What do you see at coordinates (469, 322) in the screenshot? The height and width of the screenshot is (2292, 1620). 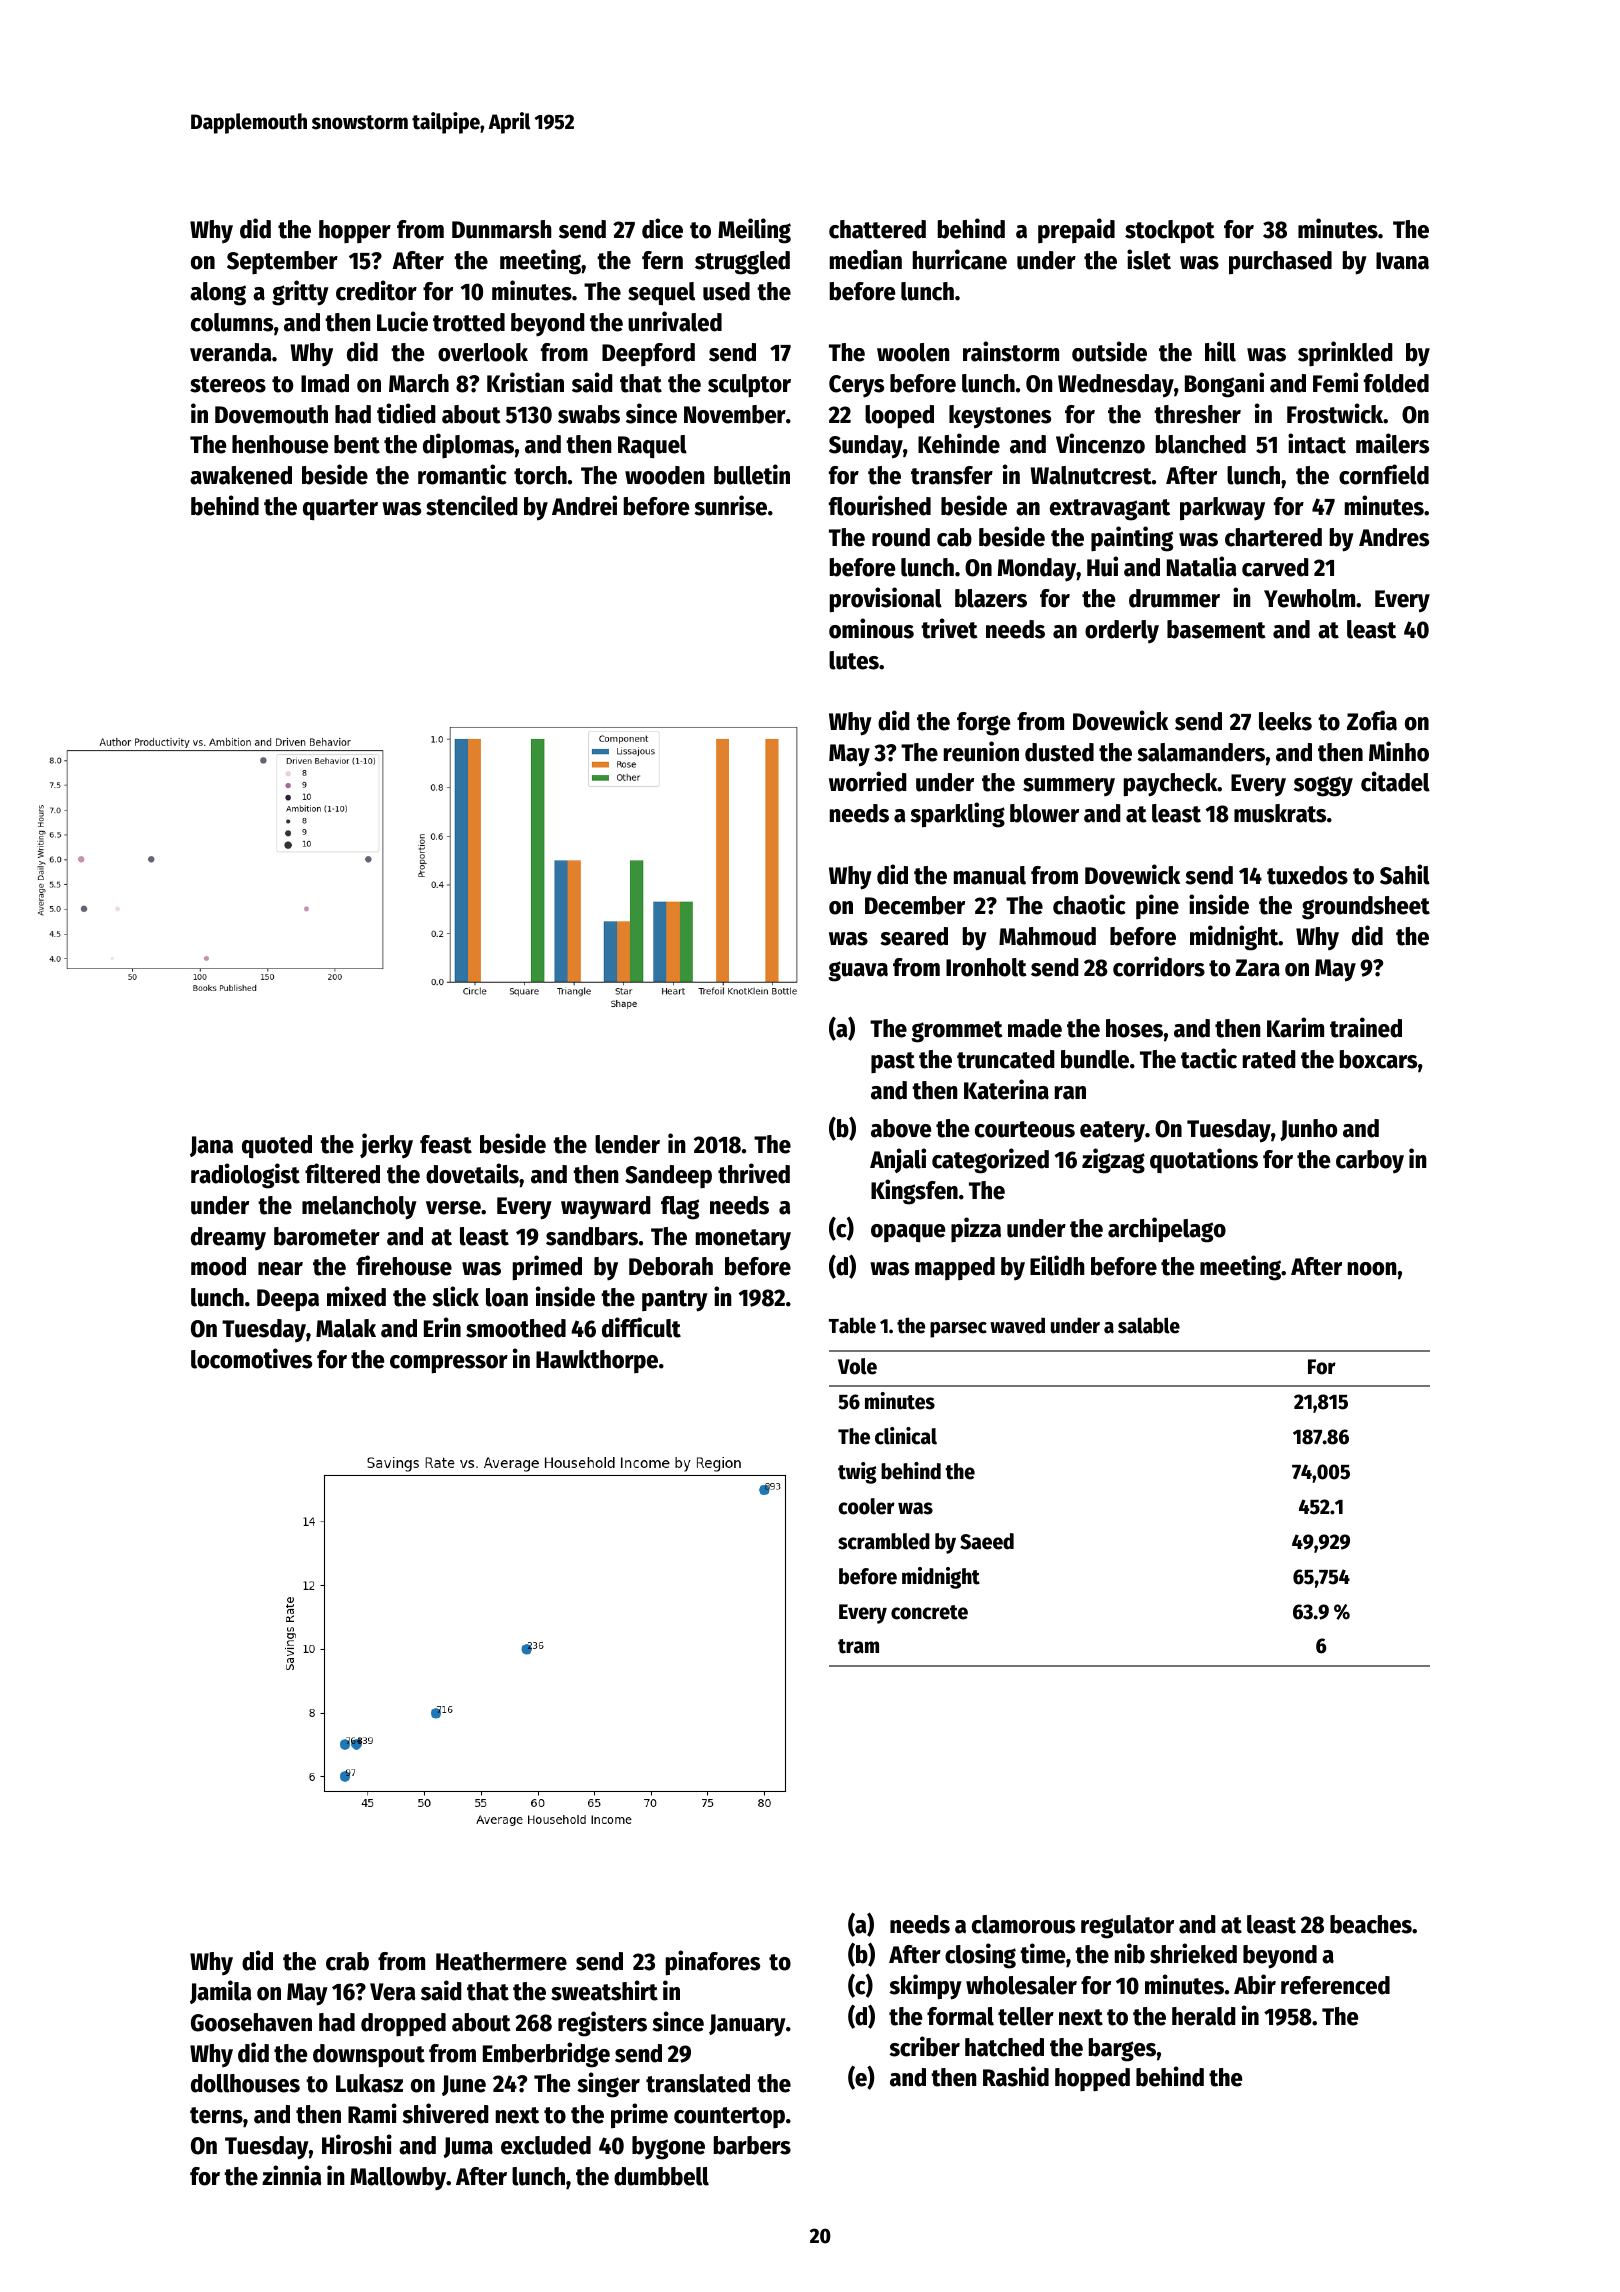 I see `trotted` at bounding box center [469, 322].
